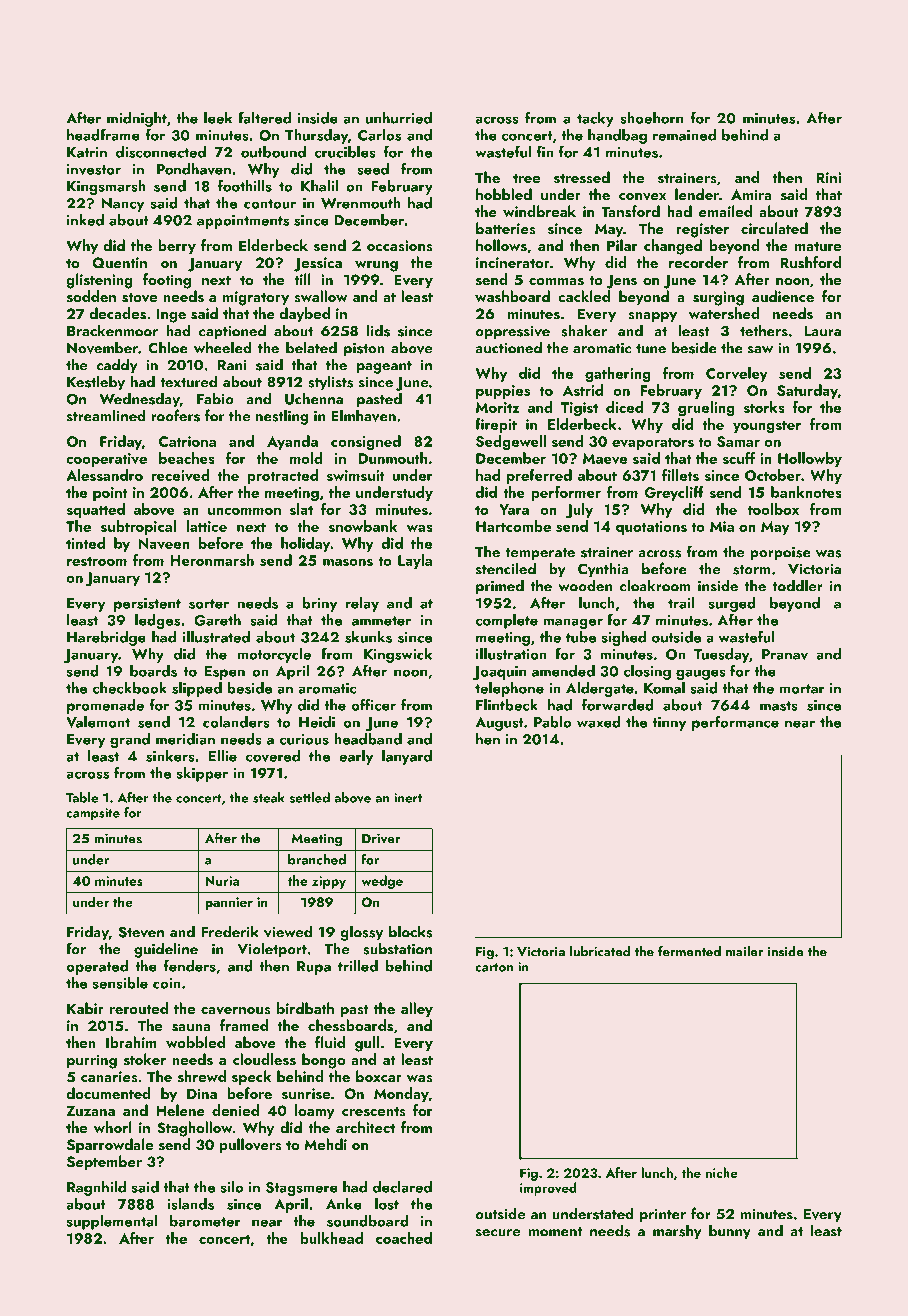 Image resolution: width=908 pixels, height=1316 pixels. I want to click on marshy, so click(677, 1232).
